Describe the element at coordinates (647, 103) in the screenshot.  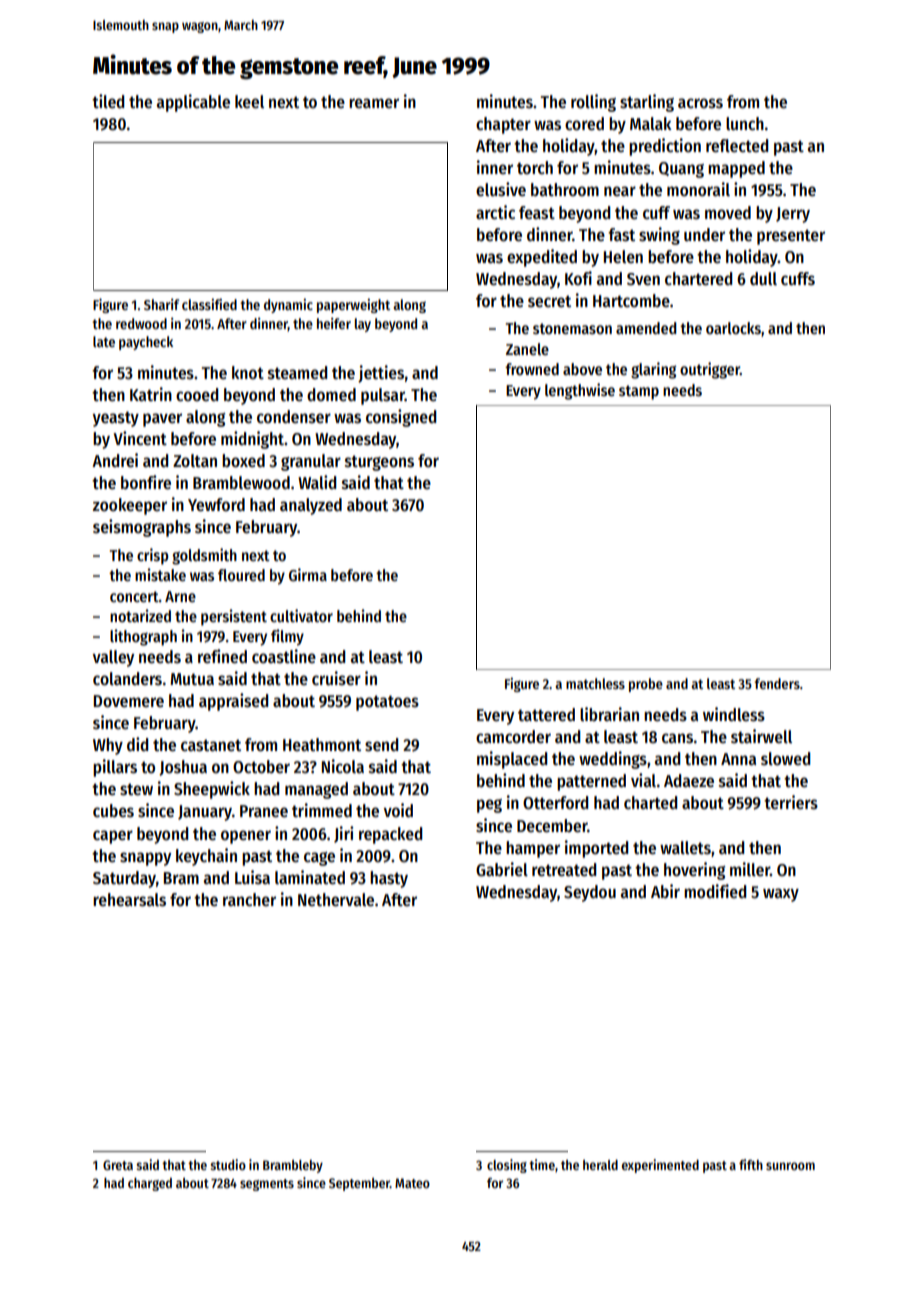
I see `starling` at that location.
